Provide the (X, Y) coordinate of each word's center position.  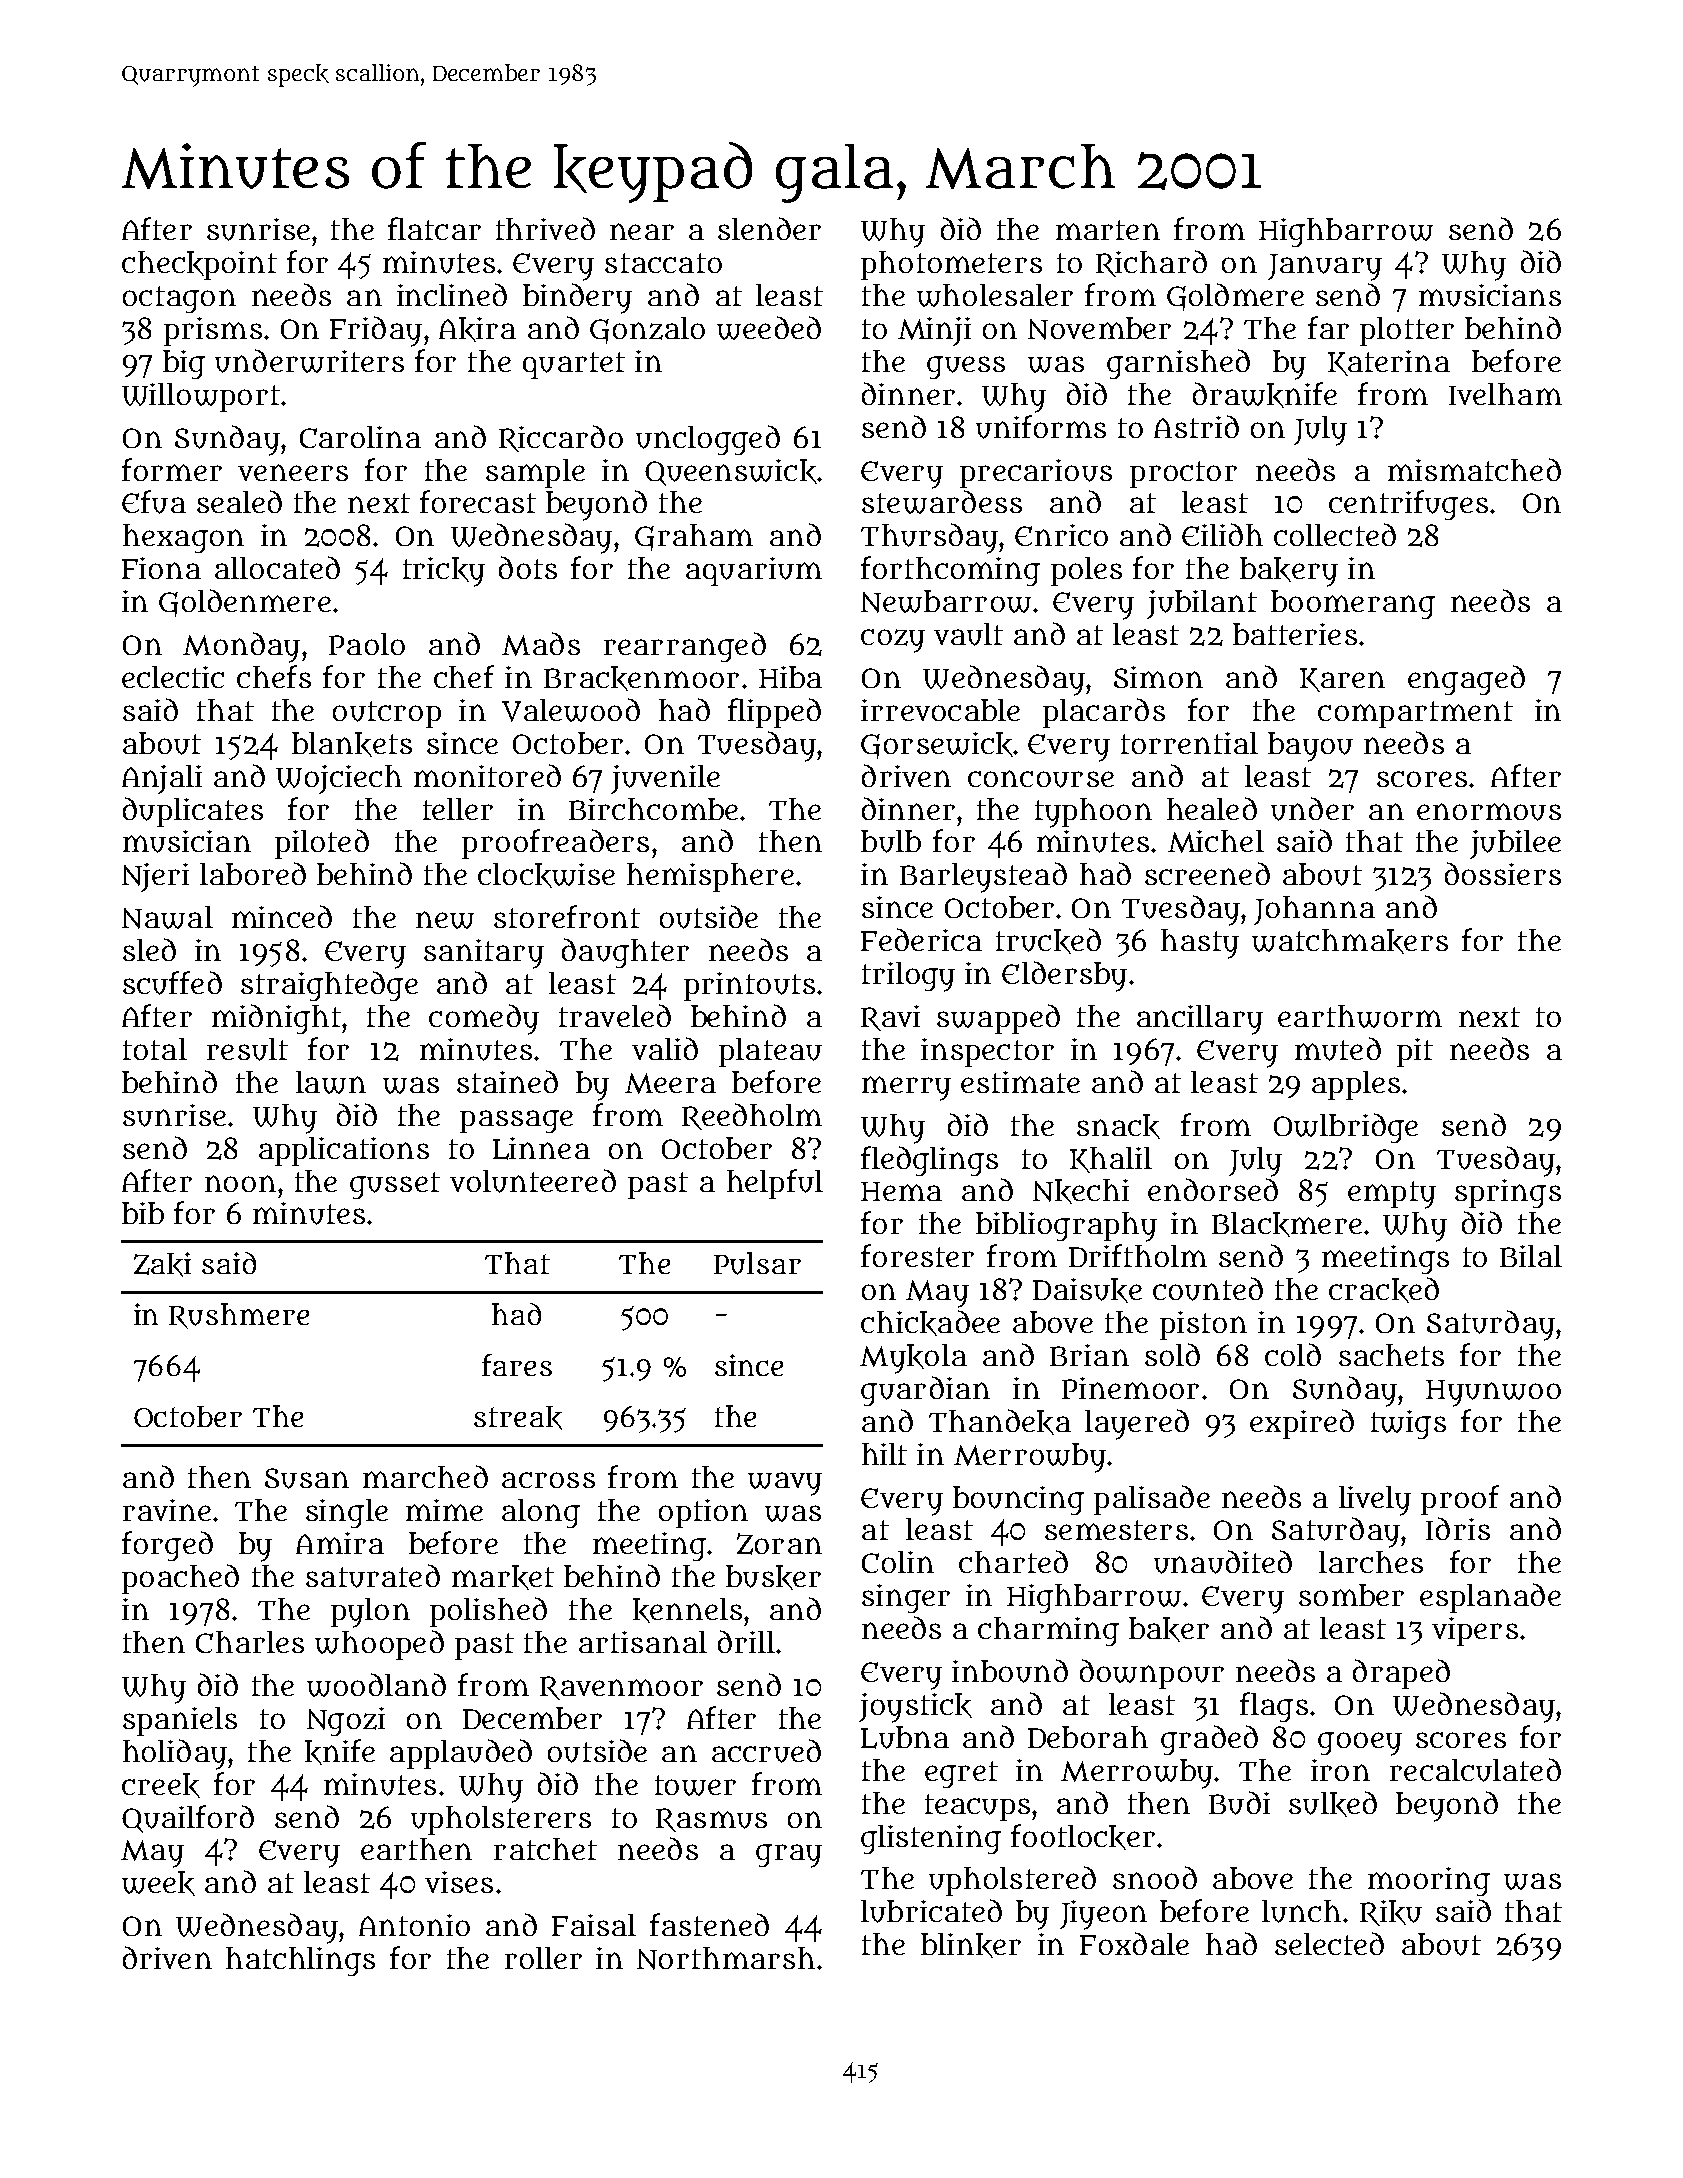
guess (966, 367)
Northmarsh (726, 1958)
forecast (478, 501)
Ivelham (1505, 394)
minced (282, 916)
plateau (770, 1052)
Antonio (414, 1925)
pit (1415, 1052)
